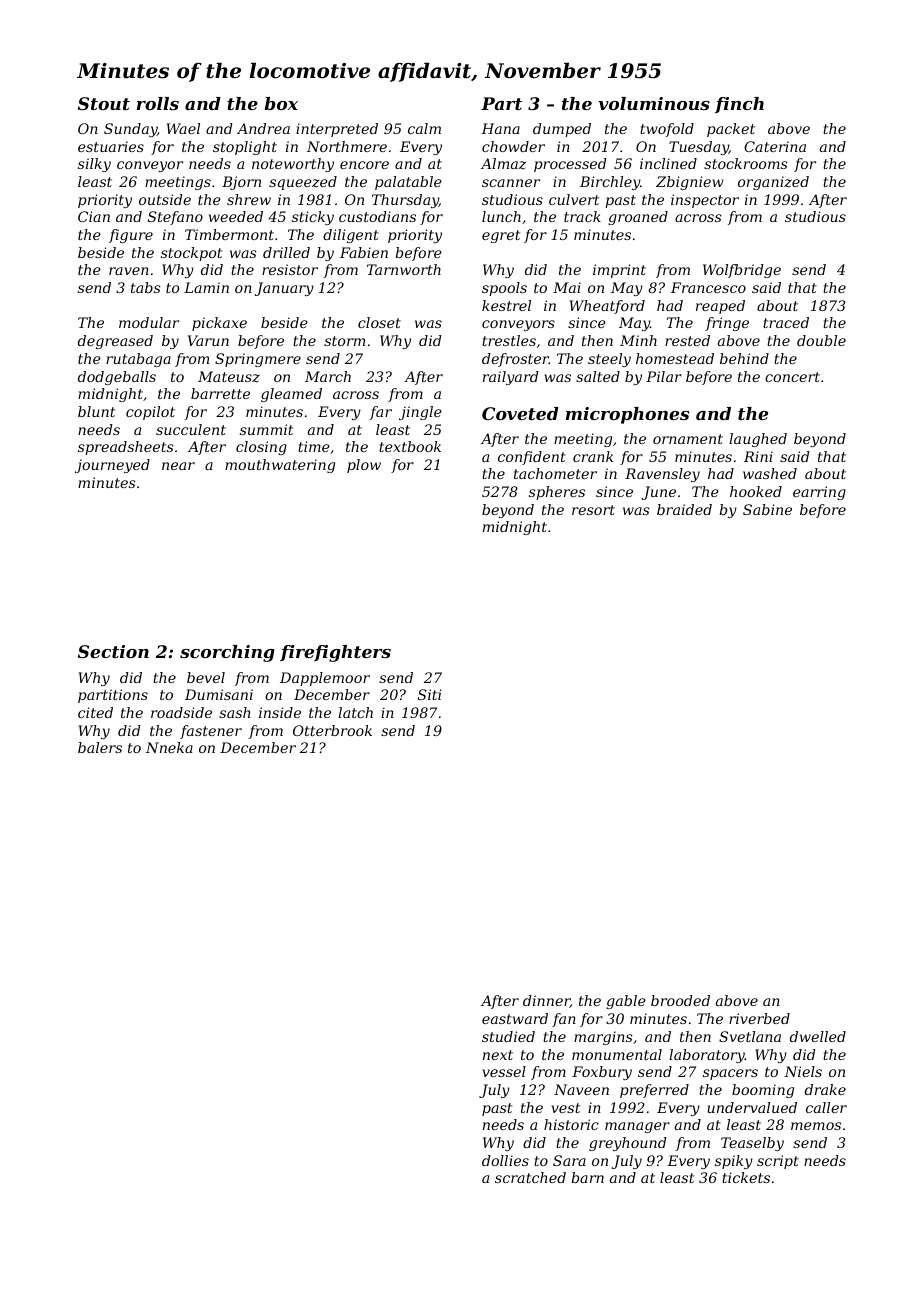  Describe the element at coordinates (509, 340) in the screenshot. I see `trestles` at that location.
